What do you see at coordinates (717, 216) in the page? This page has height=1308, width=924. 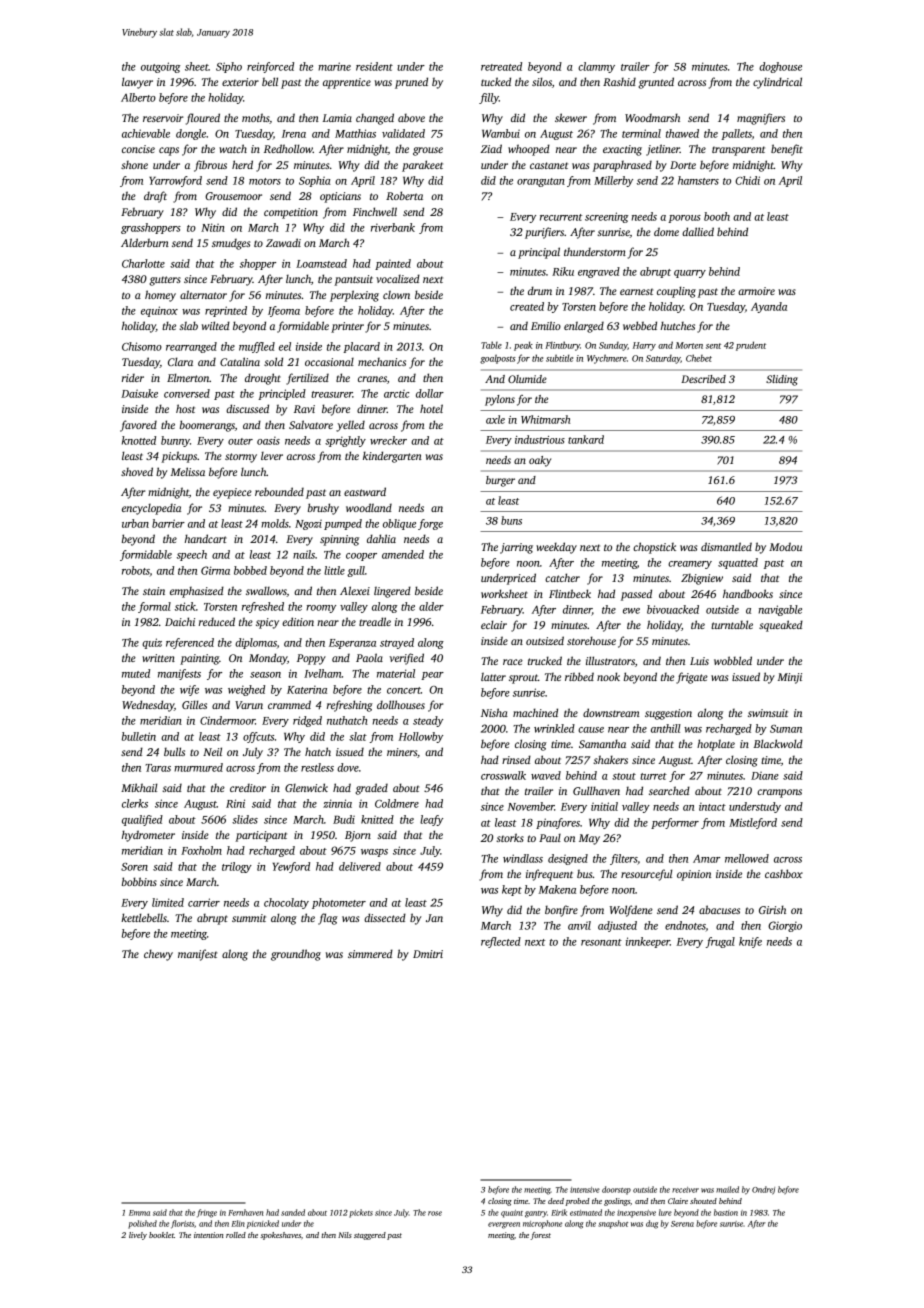 I see `booth` at bounding box center [717, 216].
